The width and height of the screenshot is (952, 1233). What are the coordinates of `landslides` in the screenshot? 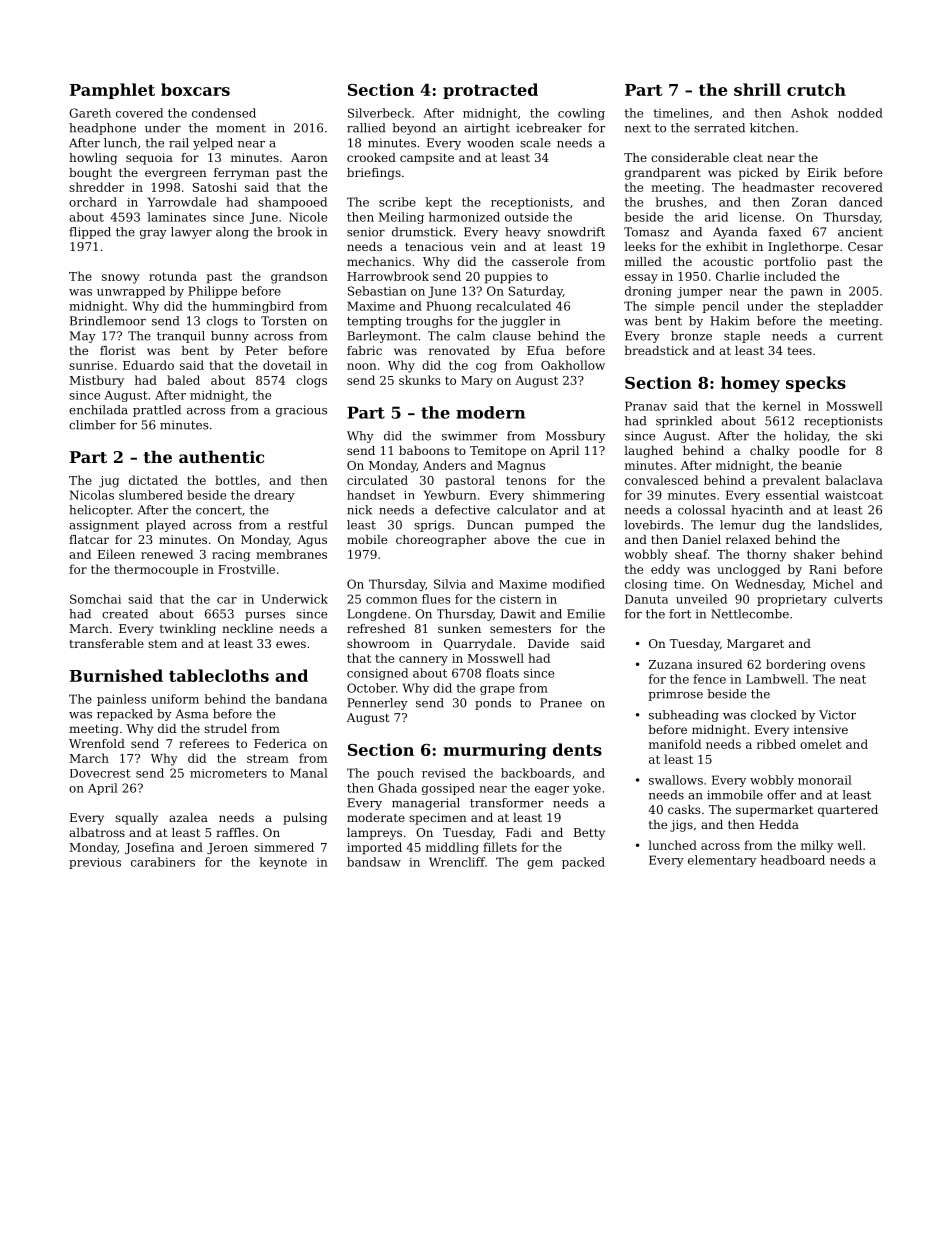 It's located at (848, 525).
